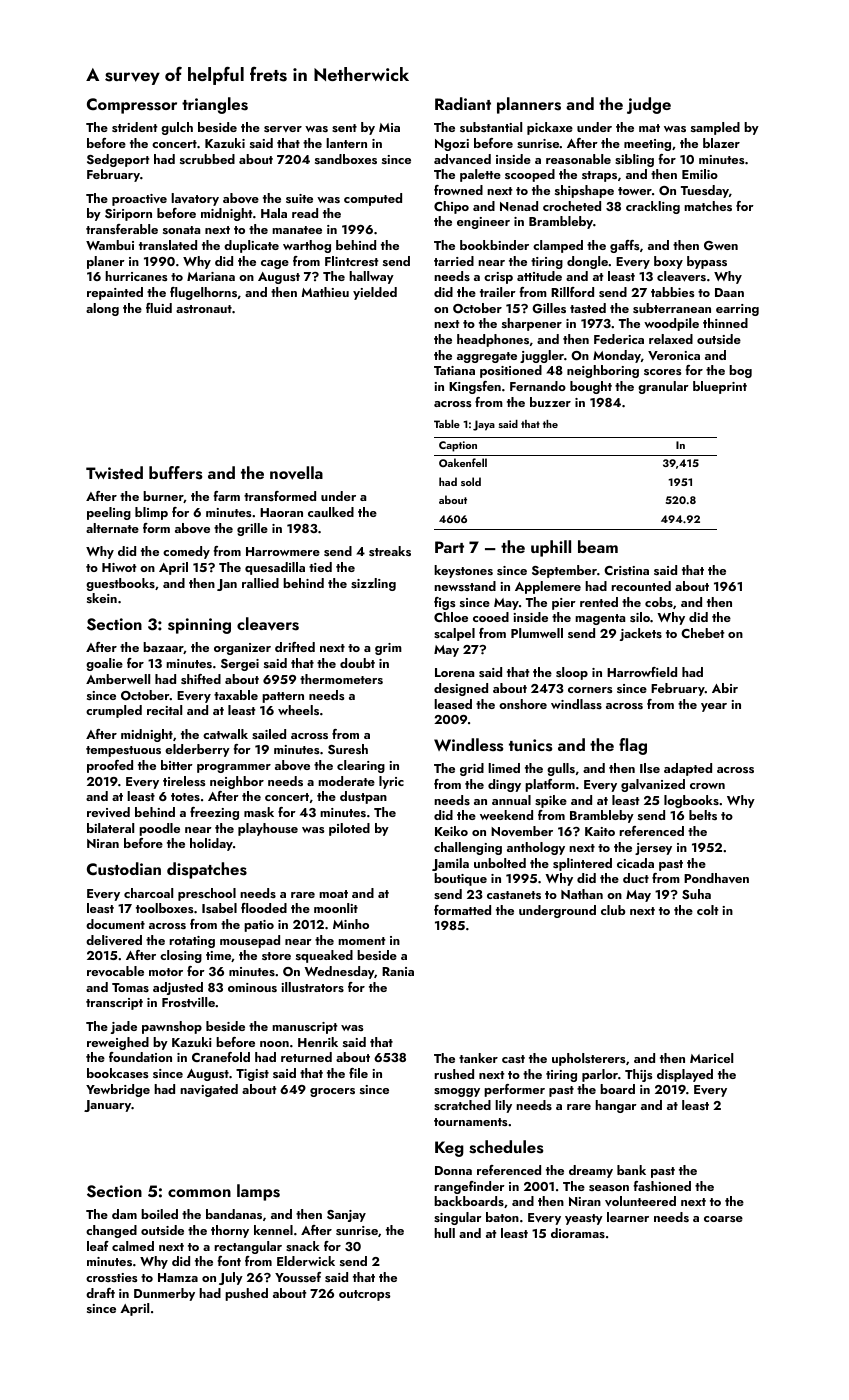 This image has height=1400, width=849. What do you see at coordinates (619, 339) in the image?
I see `Federica` at bounding box center [619, 339].
